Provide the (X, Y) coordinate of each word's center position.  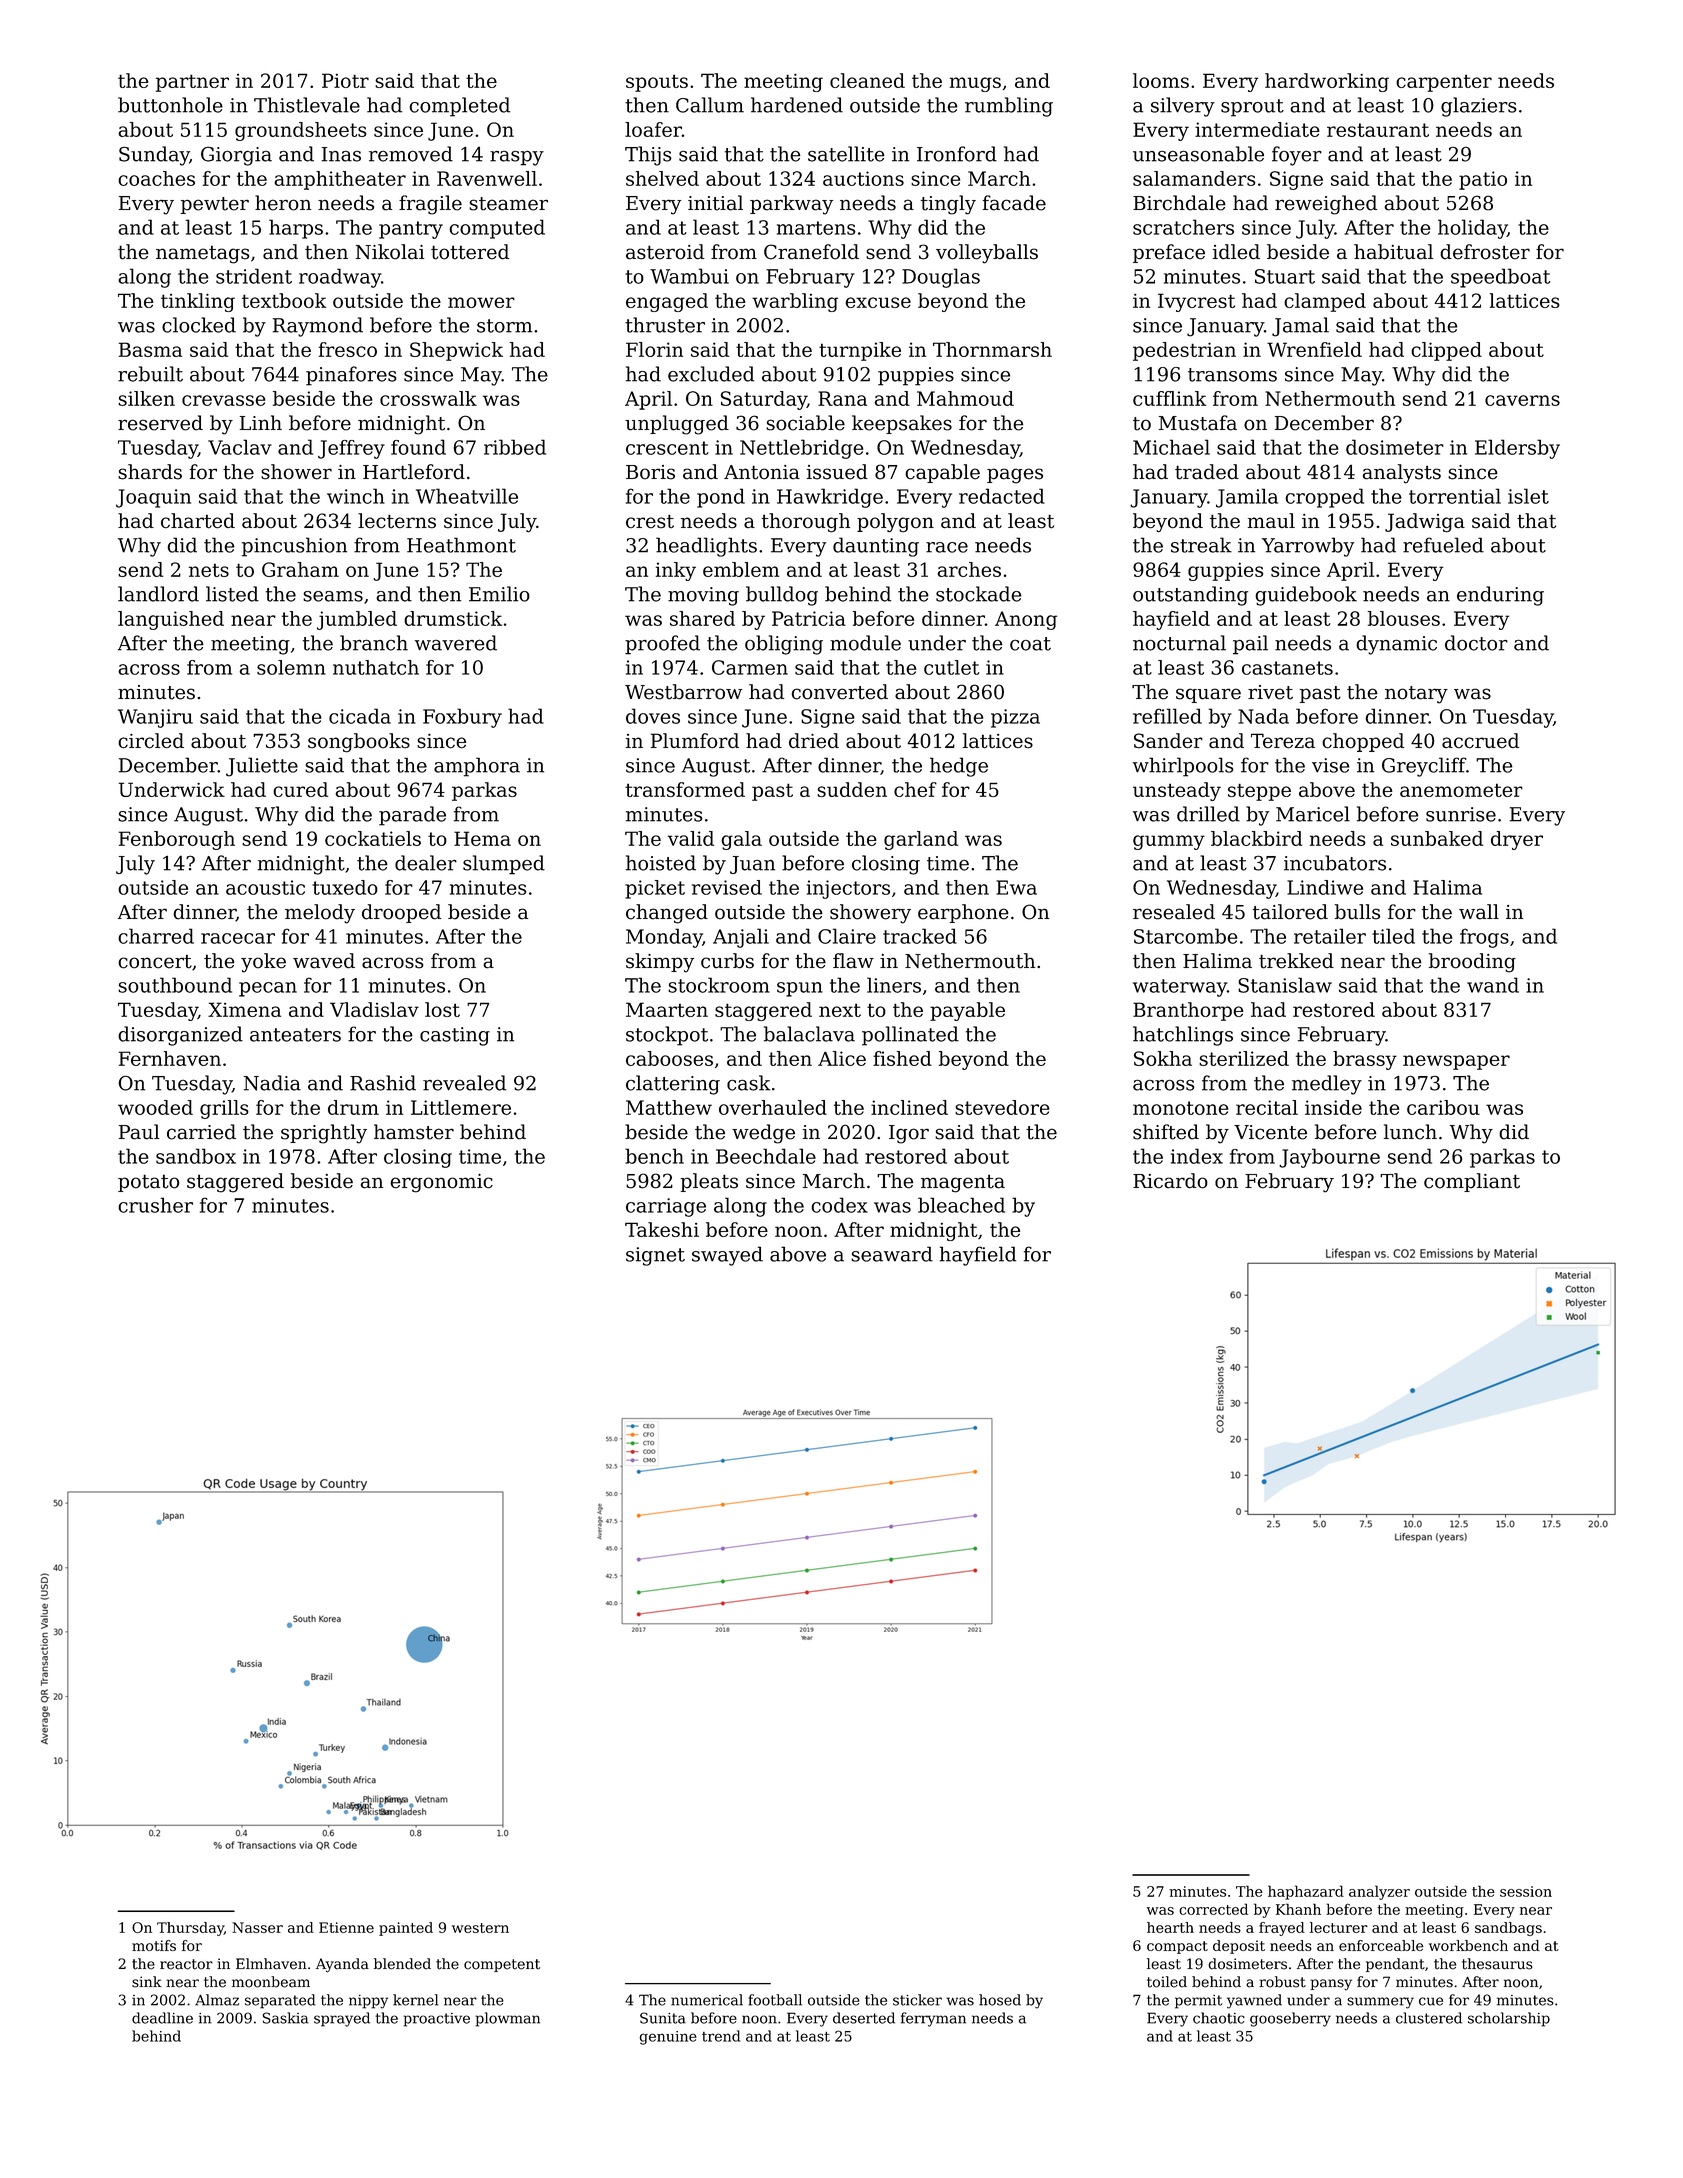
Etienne (346, 1927)
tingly (948, 205)
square (1208, 695)
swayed (727, 1256)
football (775, 2000)
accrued (1480, 741)
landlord (158, 594)
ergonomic (441, 1183)
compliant (1472, 1182)
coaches (156, 178)
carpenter (1444, 83)
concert (155, 961)
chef (915, 789)
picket (655, 889)
